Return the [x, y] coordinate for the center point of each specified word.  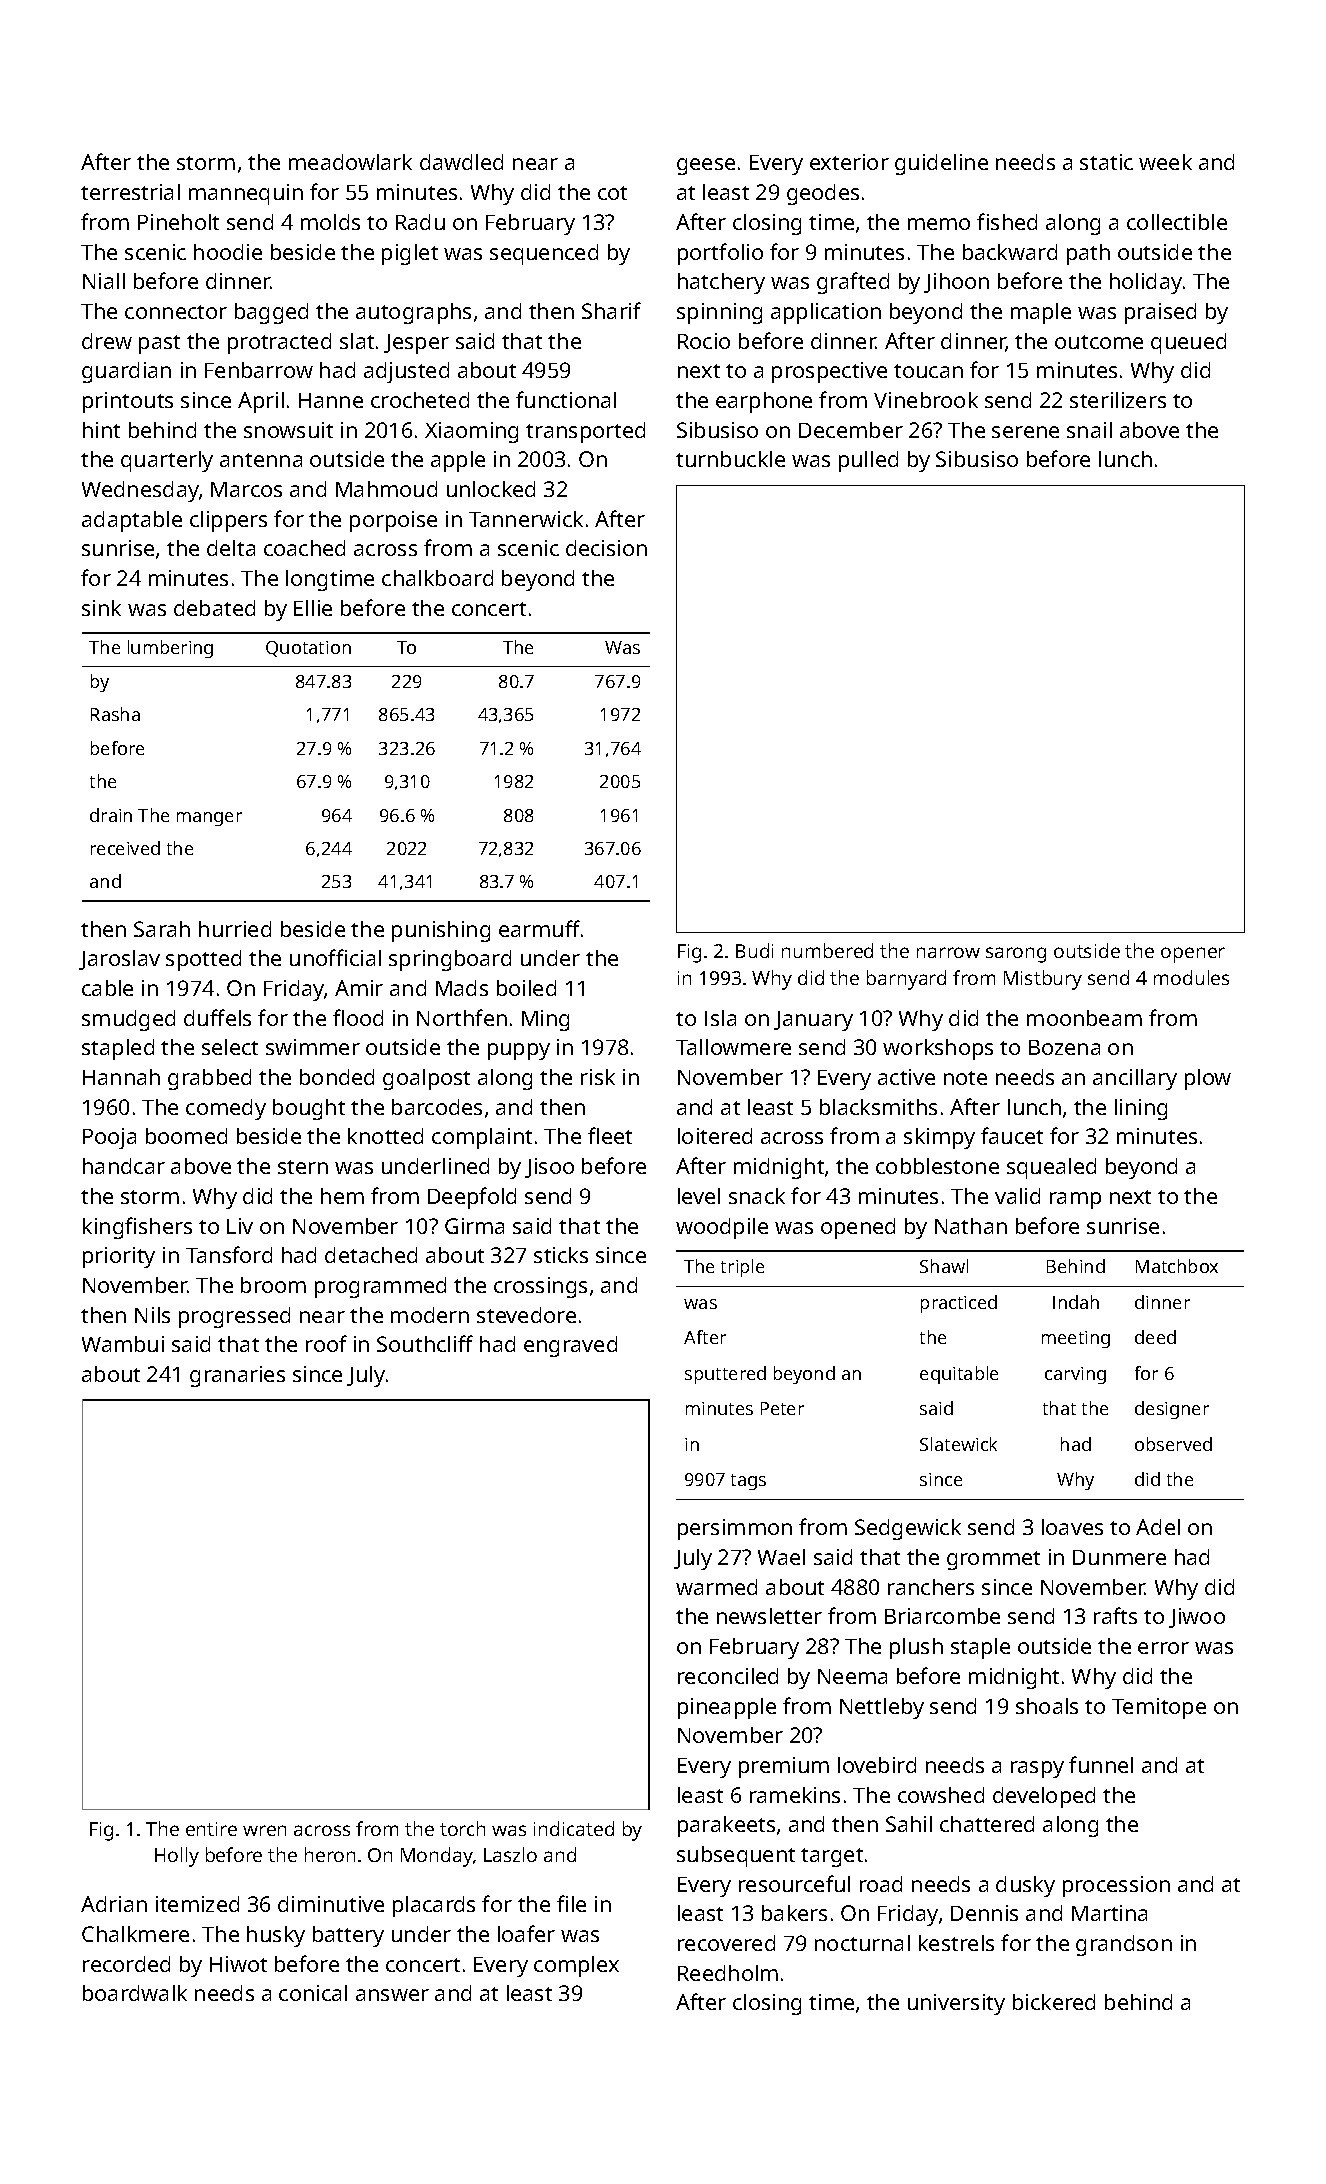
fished [1007, 221]
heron [330, 1854]
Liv [240, 1226]
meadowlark [350, 162]
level [699, 1196]
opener [1193, 955]
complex [576, 1966]
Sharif [611, 310]
